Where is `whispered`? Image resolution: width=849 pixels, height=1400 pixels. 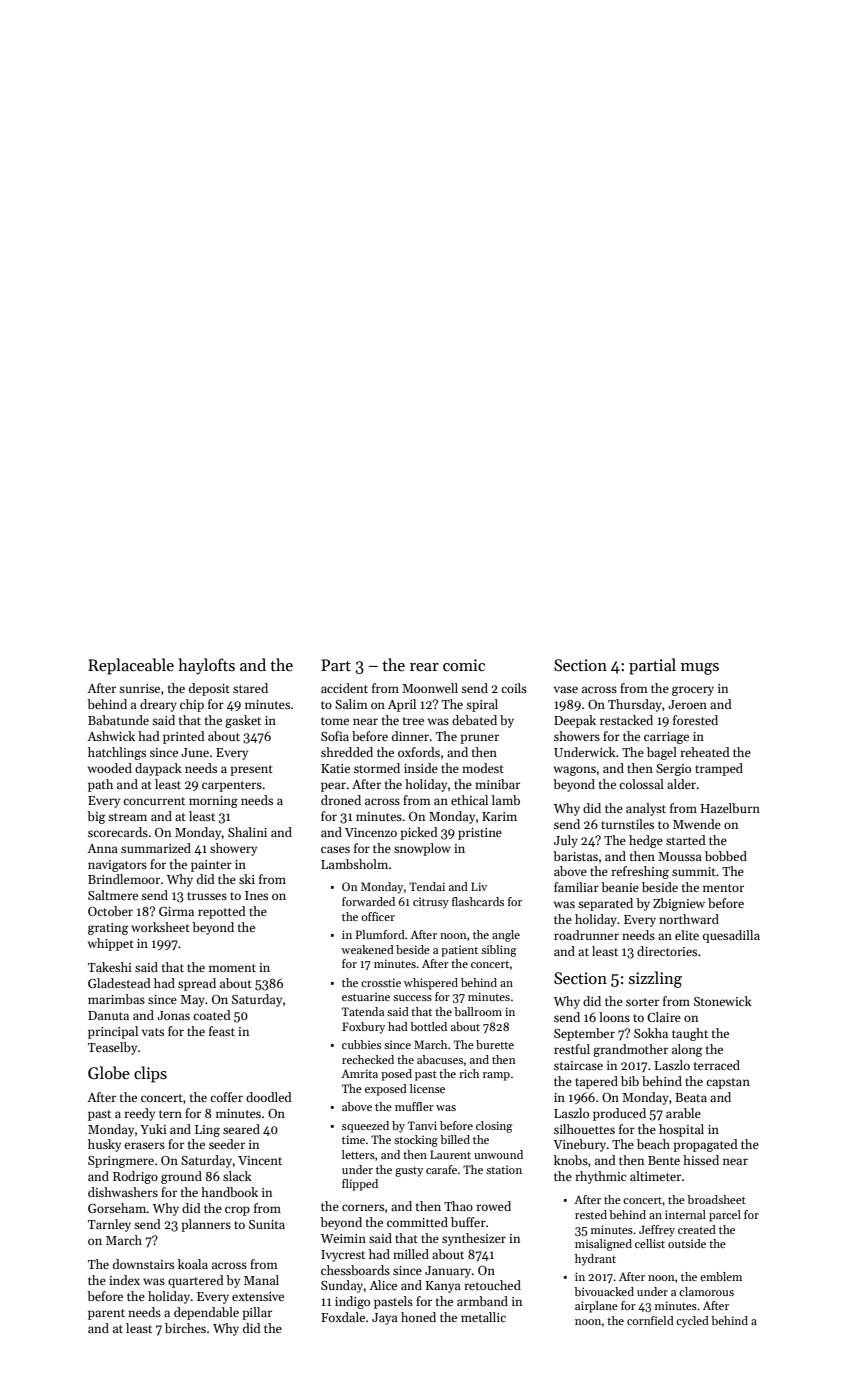
whispered is located at coordinates (431, 984).
